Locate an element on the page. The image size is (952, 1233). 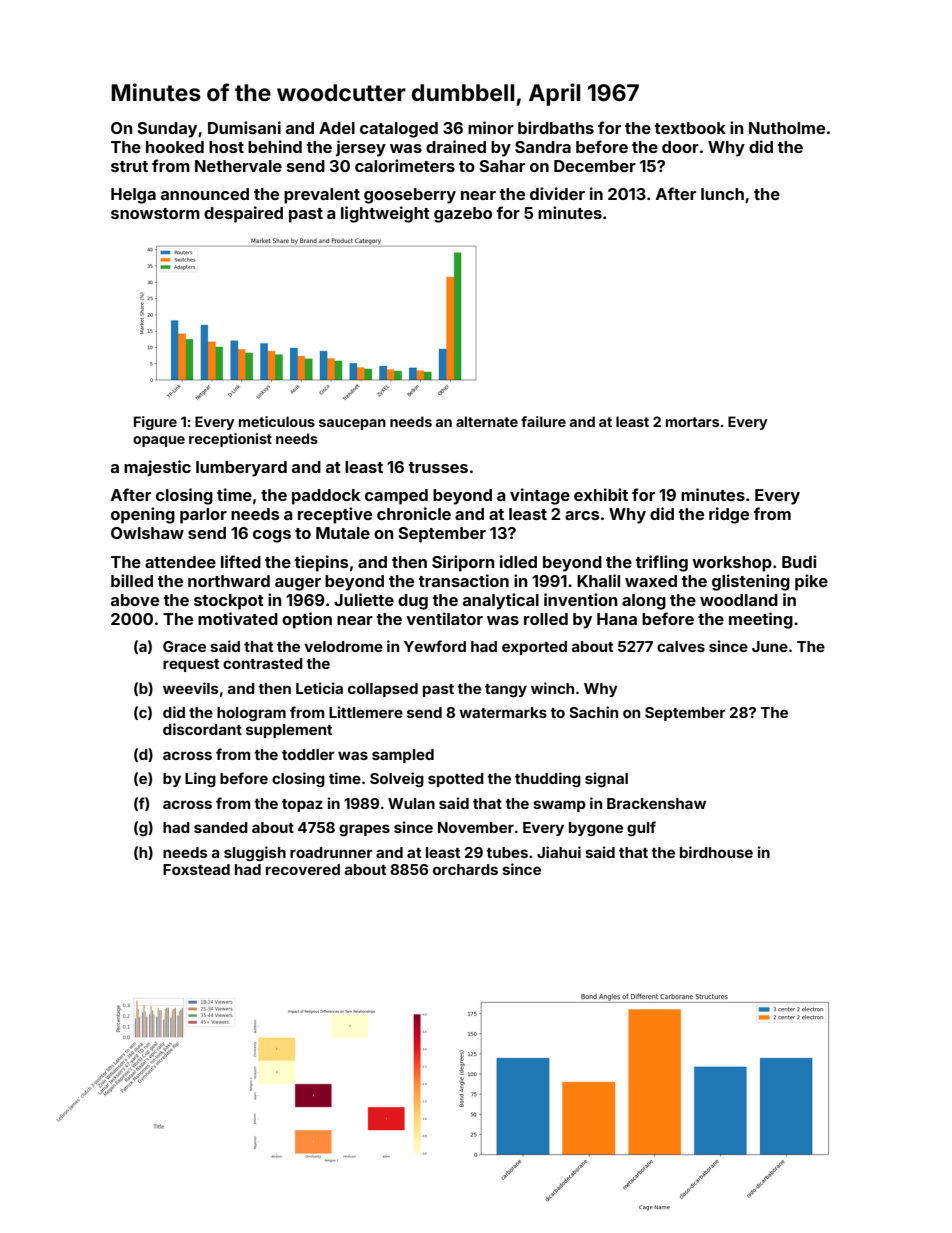
cogs is located at coordinates (272, 536).
